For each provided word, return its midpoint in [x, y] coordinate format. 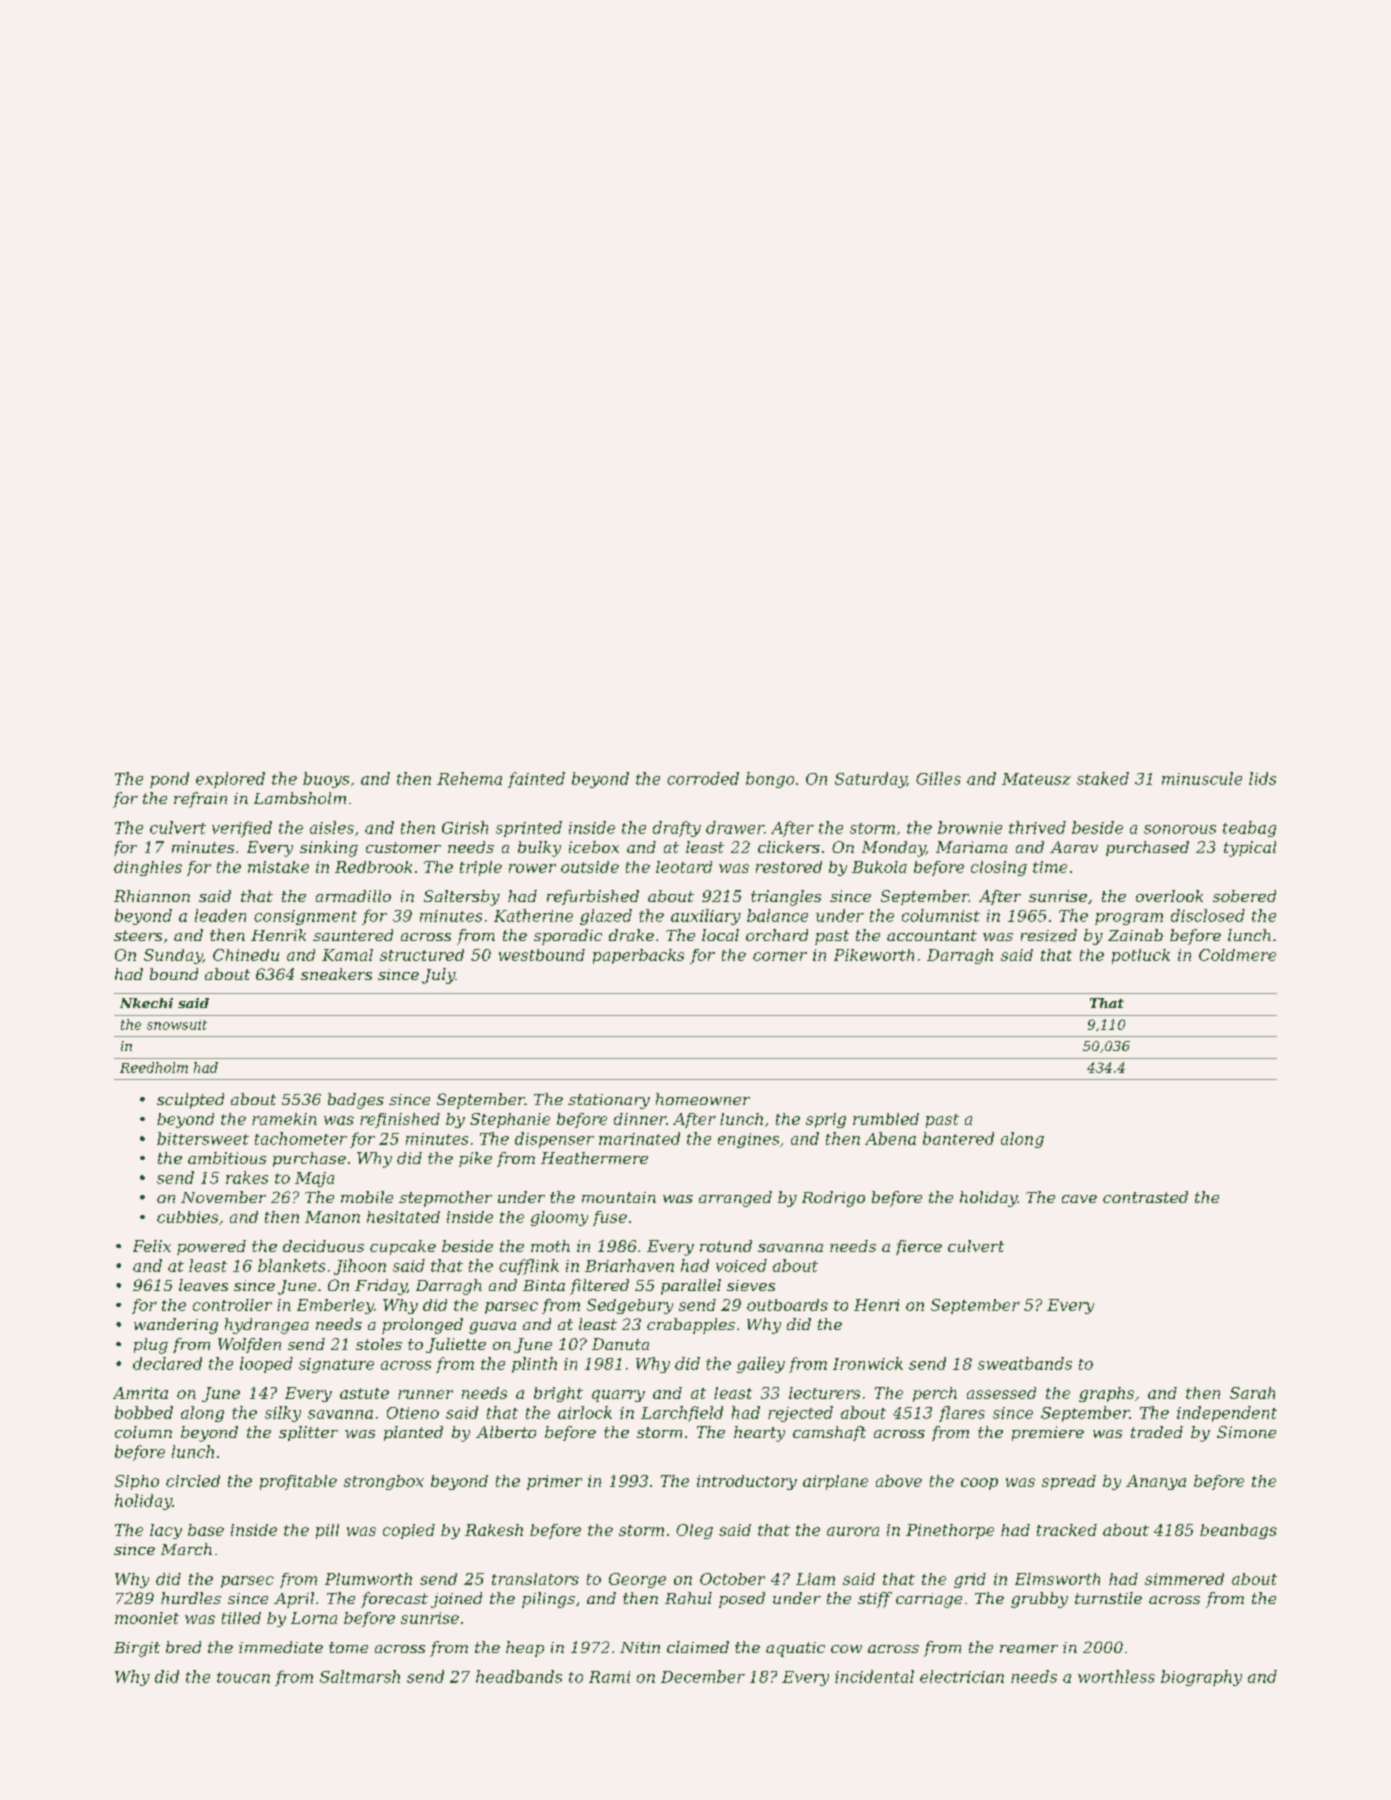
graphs [1106, 1394]
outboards [787, 1305]
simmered [1184, 1579]
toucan [243, 1677]
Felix [152, 1246]
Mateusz [1036, 779]
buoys [326, 780]
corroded [703, 778]
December [703, 1676]
